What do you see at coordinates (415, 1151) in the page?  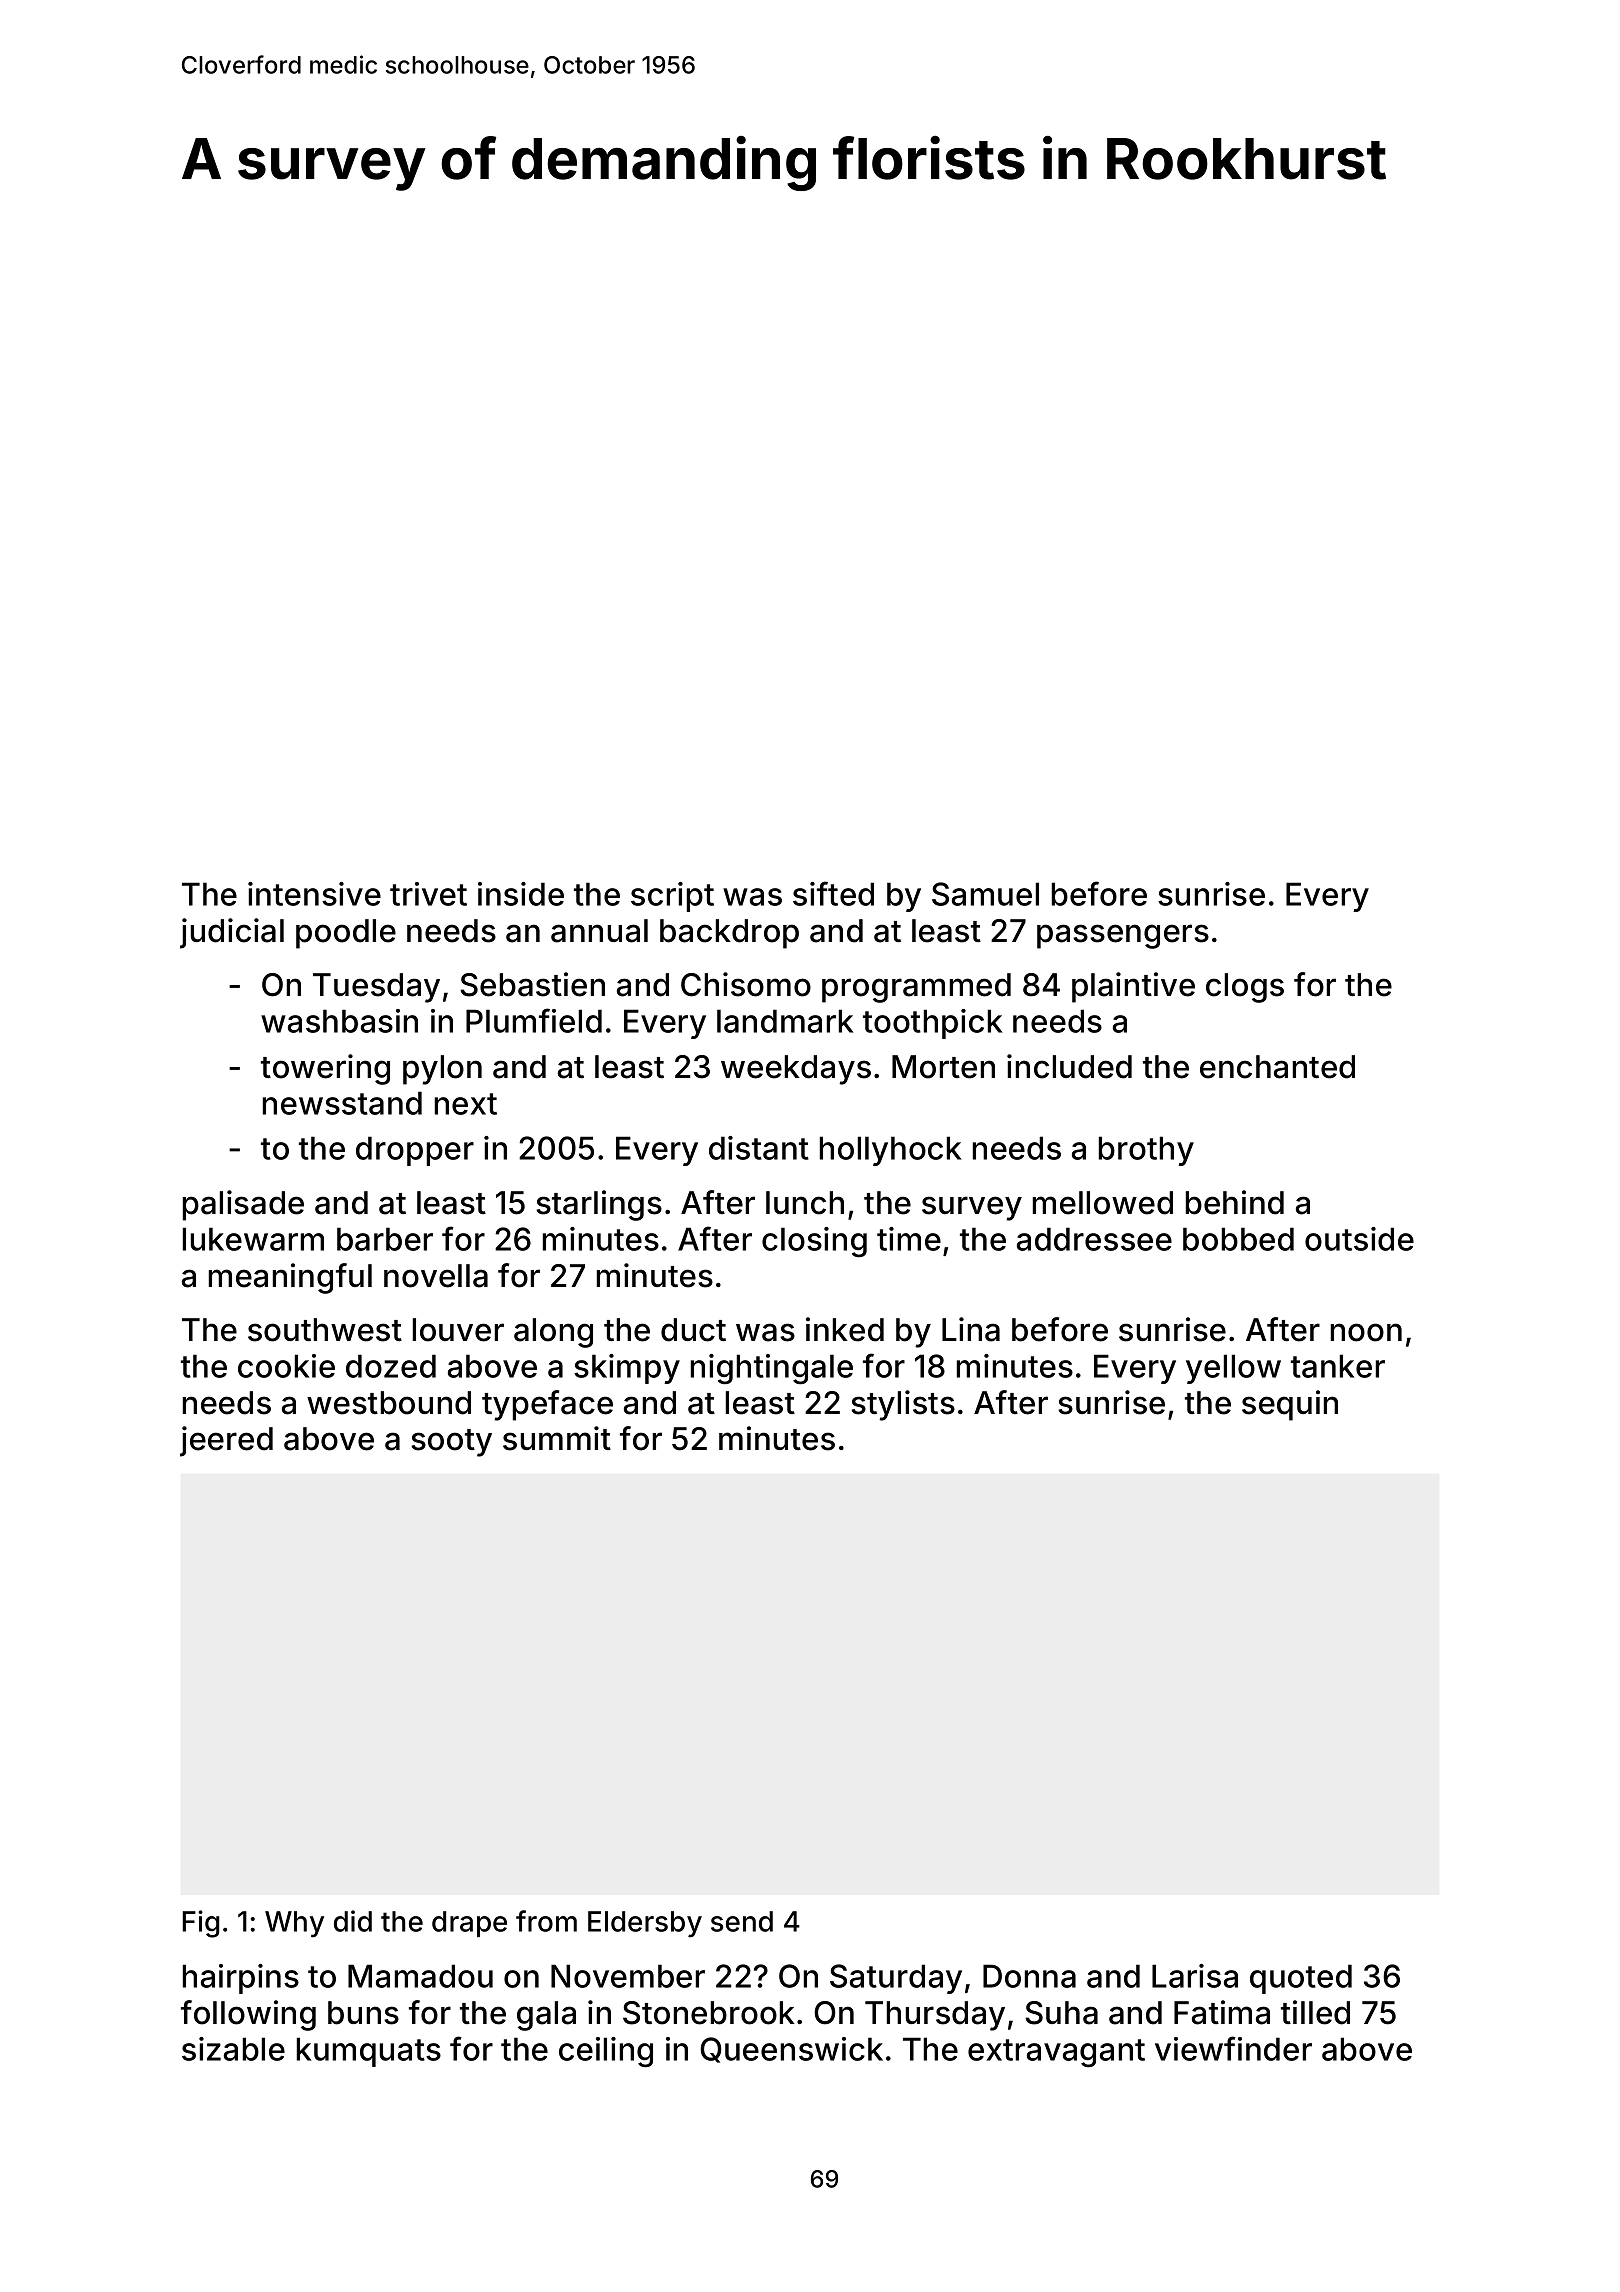 I see `dropper` at bounding box center [415, 1151].
